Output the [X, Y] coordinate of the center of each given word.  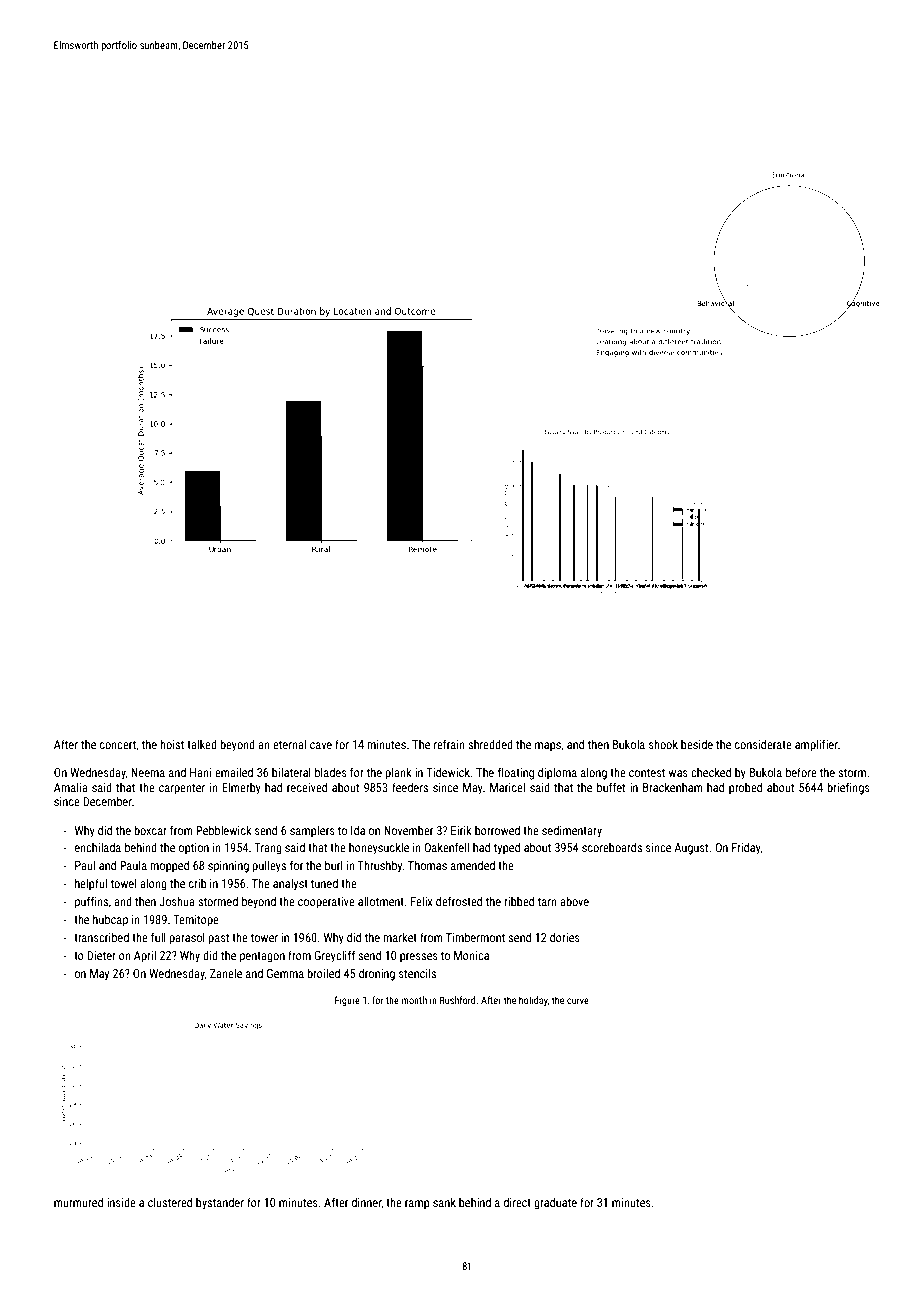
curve [578, 1001]
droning [377, 974]
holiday [533, 1001]
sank [444, 1202]
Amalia [71, 787]
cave [321, 745]
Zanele [226, 973]
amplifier [816, 745]
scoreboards [612, 847]
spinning [228, 867]
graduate [555, 1203]
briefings [848, 788]
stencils [417, 973]
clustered [170, 1202]
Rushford [457, 1000]
